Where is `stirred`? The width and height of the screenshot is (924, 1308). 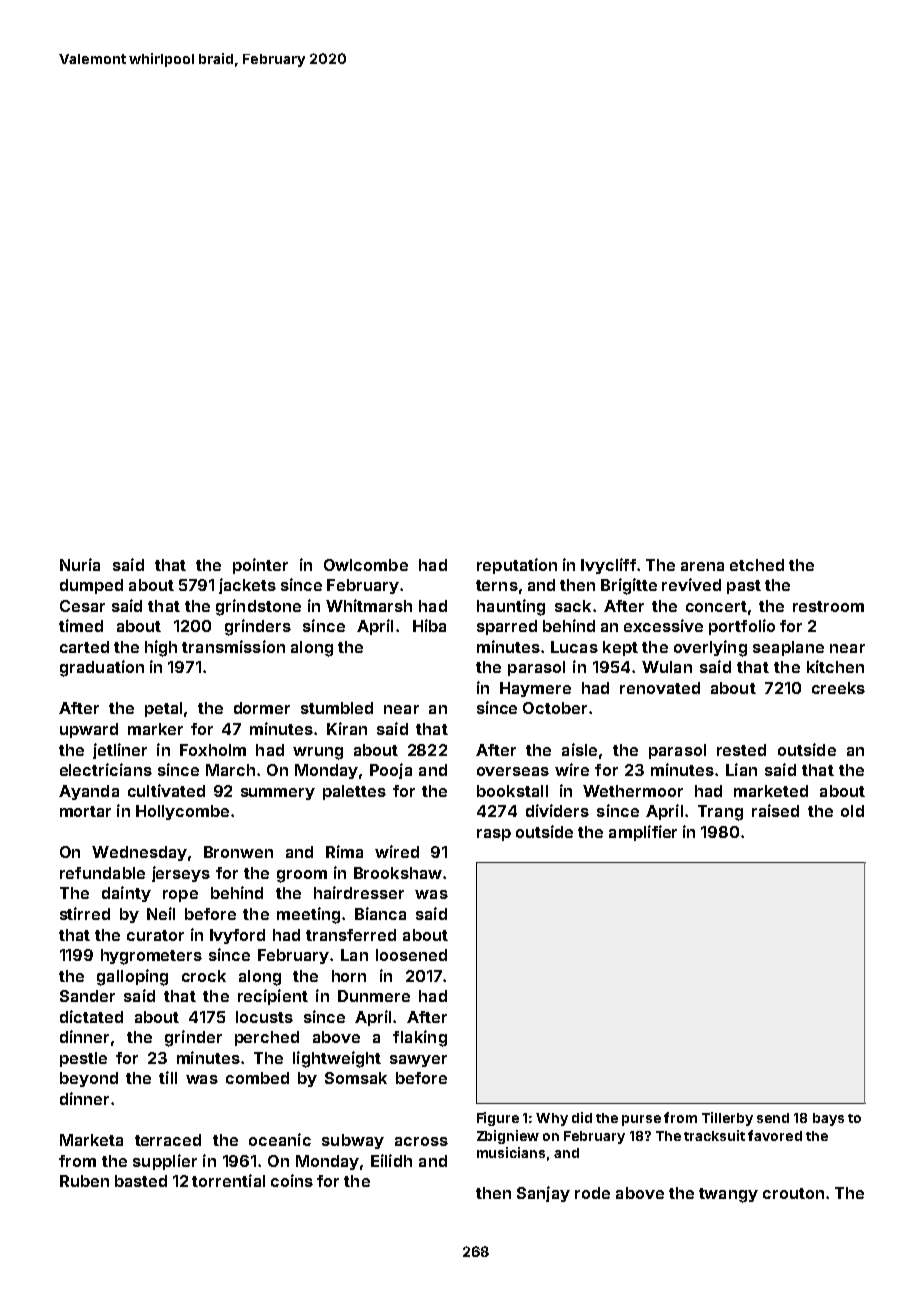
stirred is located at coordinates (85, 913).
